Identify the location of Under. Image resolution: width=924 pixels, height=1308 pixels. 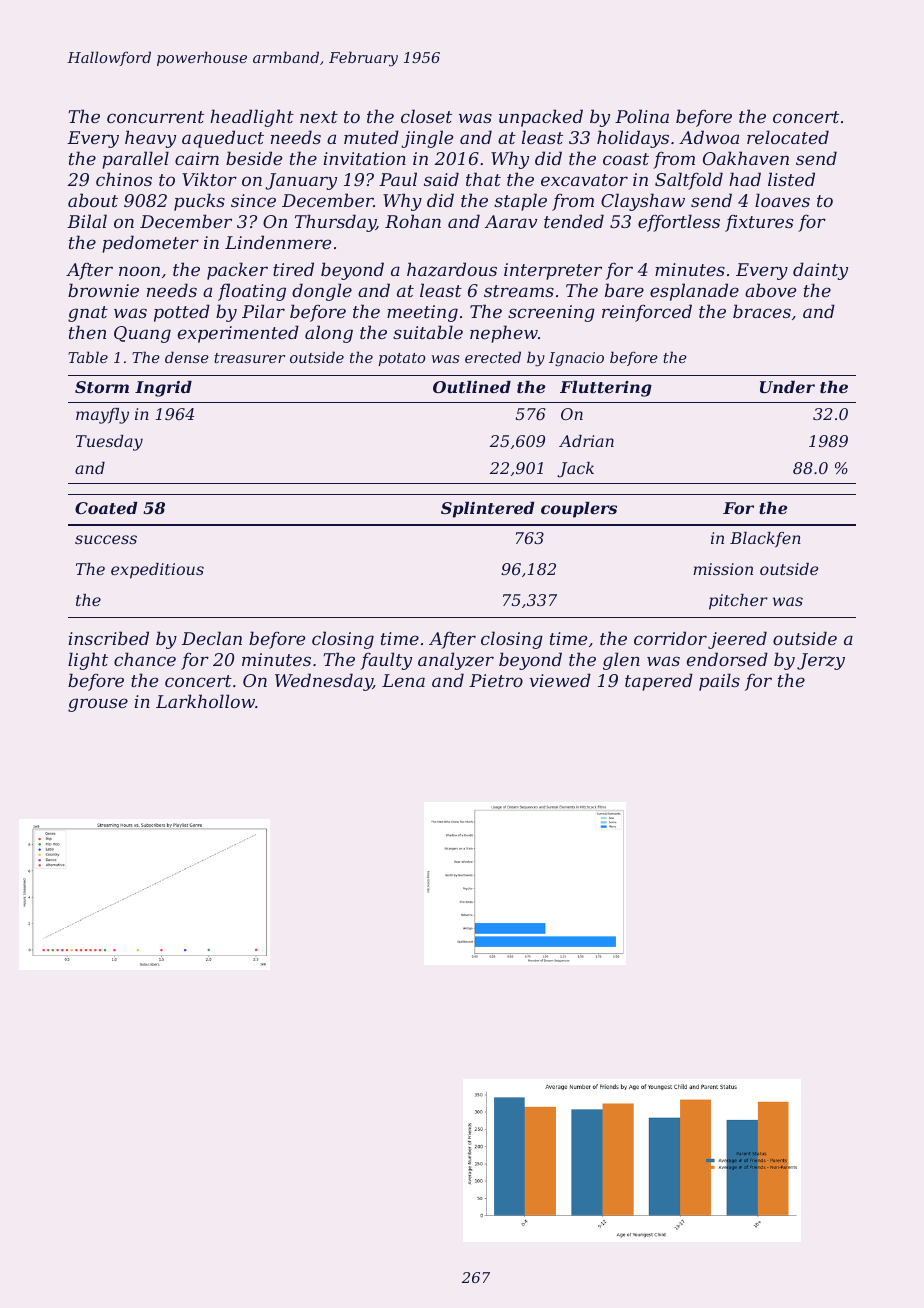
(787, 387).
